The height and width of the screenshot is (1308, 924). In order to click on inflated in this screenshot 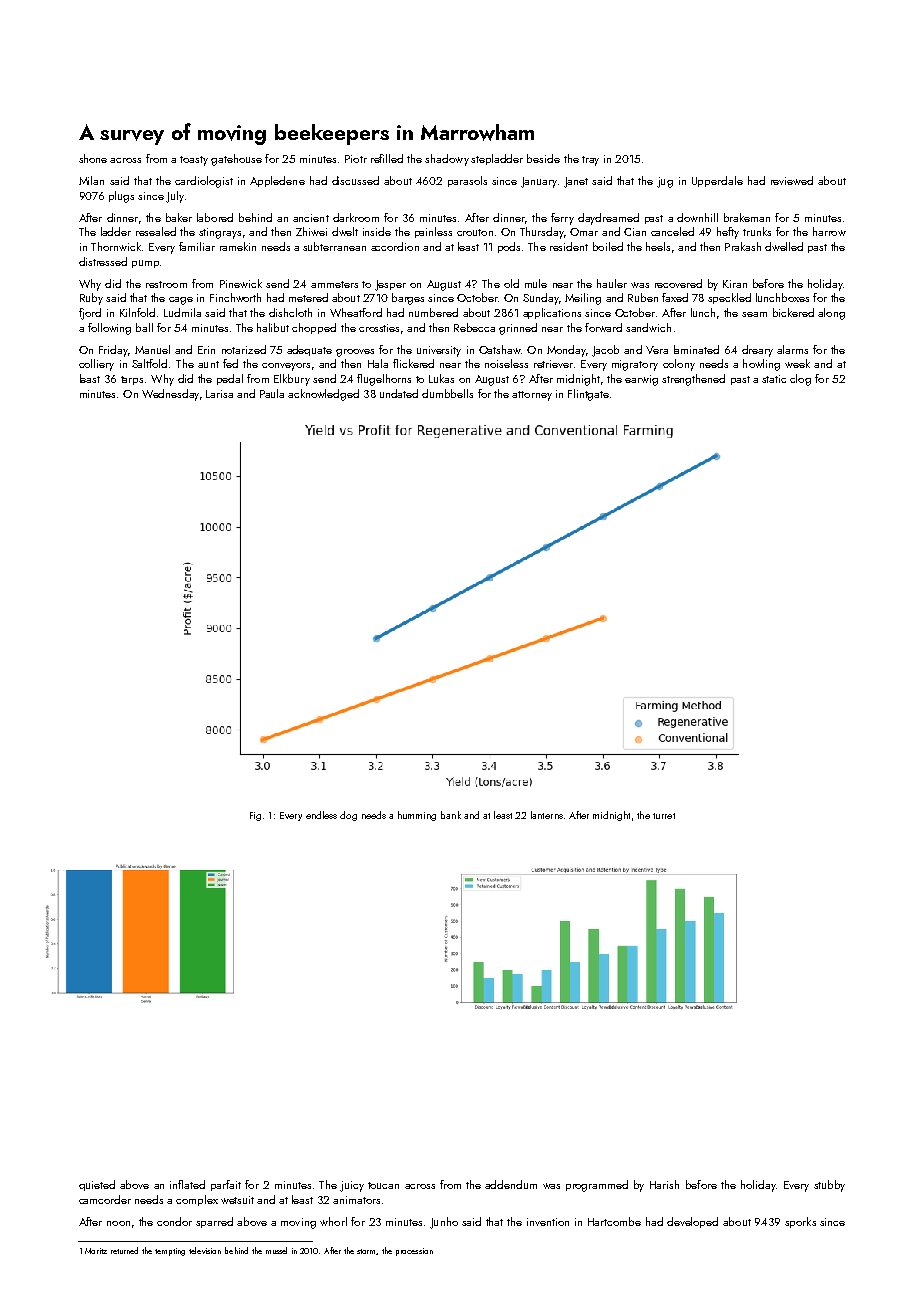, I will do `click(187, 1184)`.
